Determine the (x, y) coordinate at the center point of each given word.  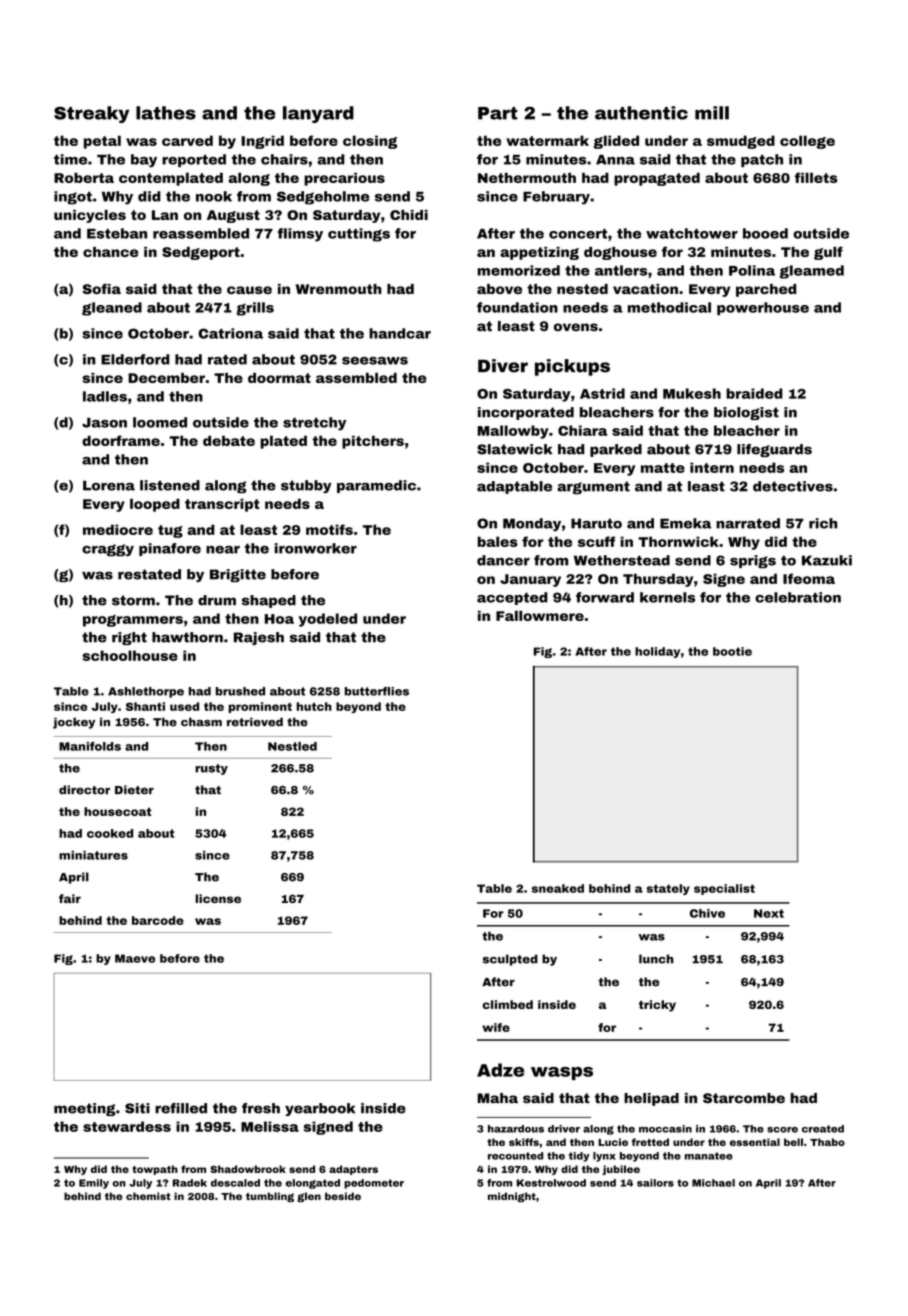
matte (663, 468)
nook (214, 196)
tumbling (270, 1197)
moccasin (665, 1129)
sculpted (510, 960)
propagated (657, 179)
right (129, 638)
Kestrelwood (551, 1183)
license (218, 898)
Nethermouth (527, 178)
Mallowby (513, 432)
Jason (104, 423)
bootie (732, 651)
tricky (657, 1006)
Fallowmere (540, 616)
